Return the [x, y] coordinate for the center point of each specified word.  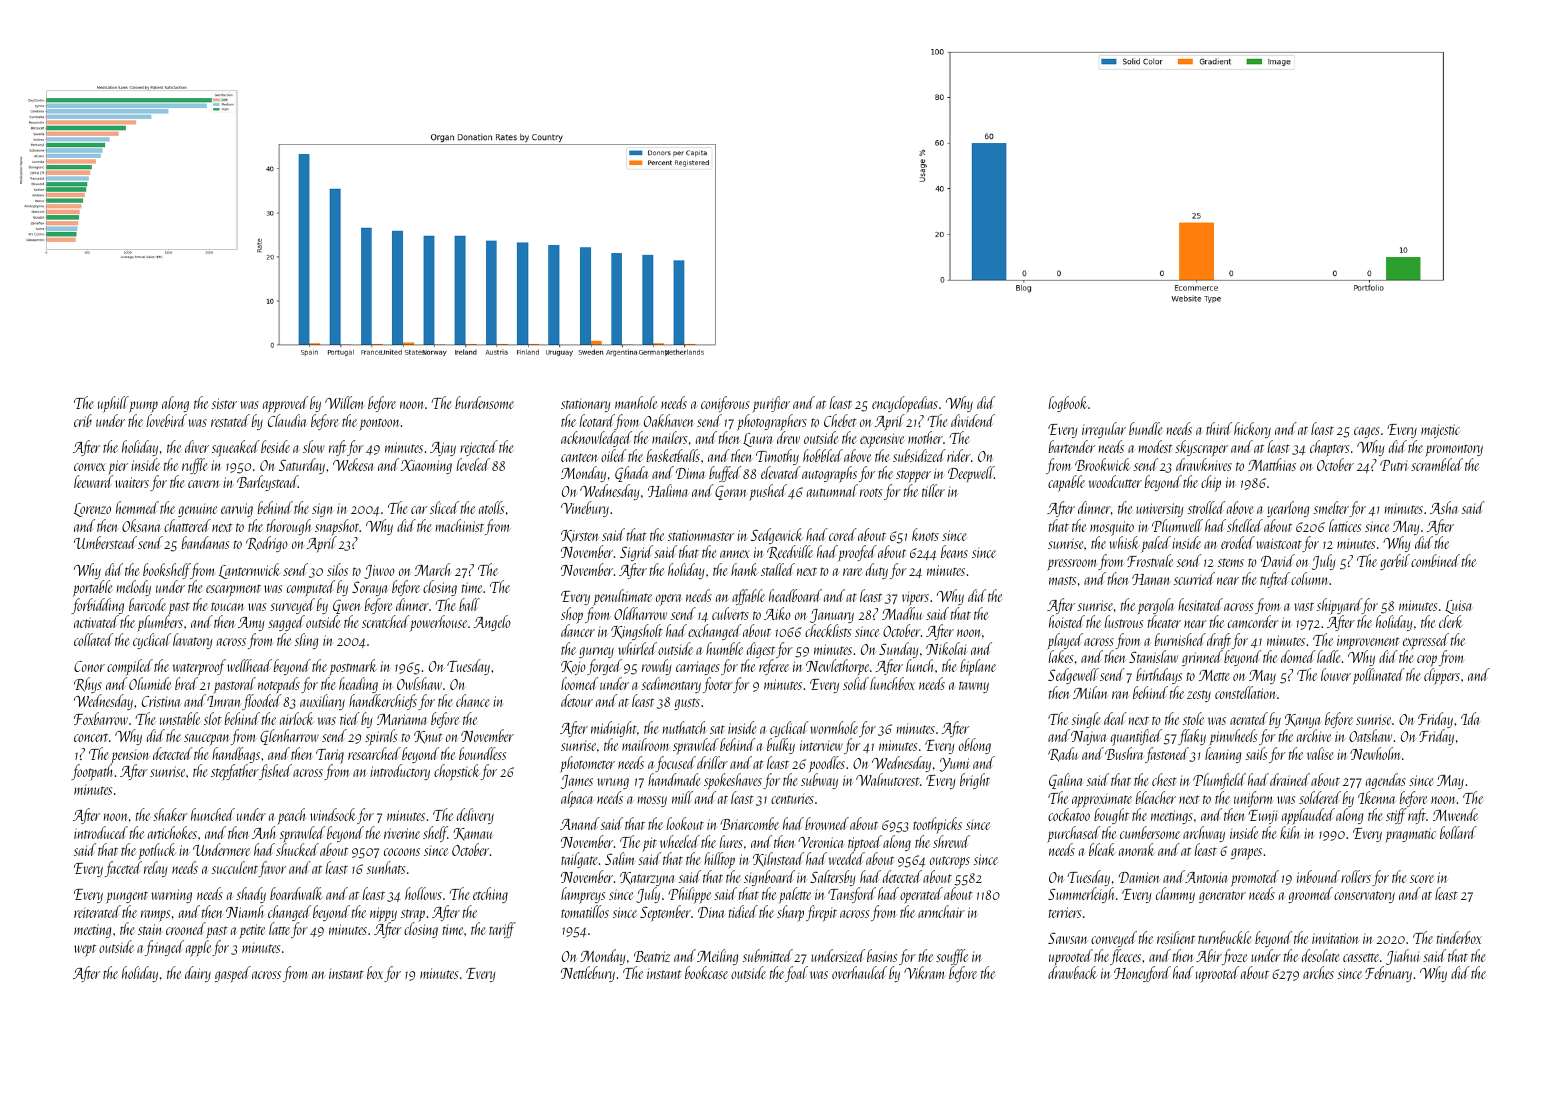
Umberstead [105, 542]
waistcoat [1279, 543]
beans [954, 551]
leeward [93, 481]
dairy [198, 974]
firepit [821, 913]
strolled [1206, 507]
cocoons [402, 852]
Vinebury [585, 509]
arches [1318, 972]
